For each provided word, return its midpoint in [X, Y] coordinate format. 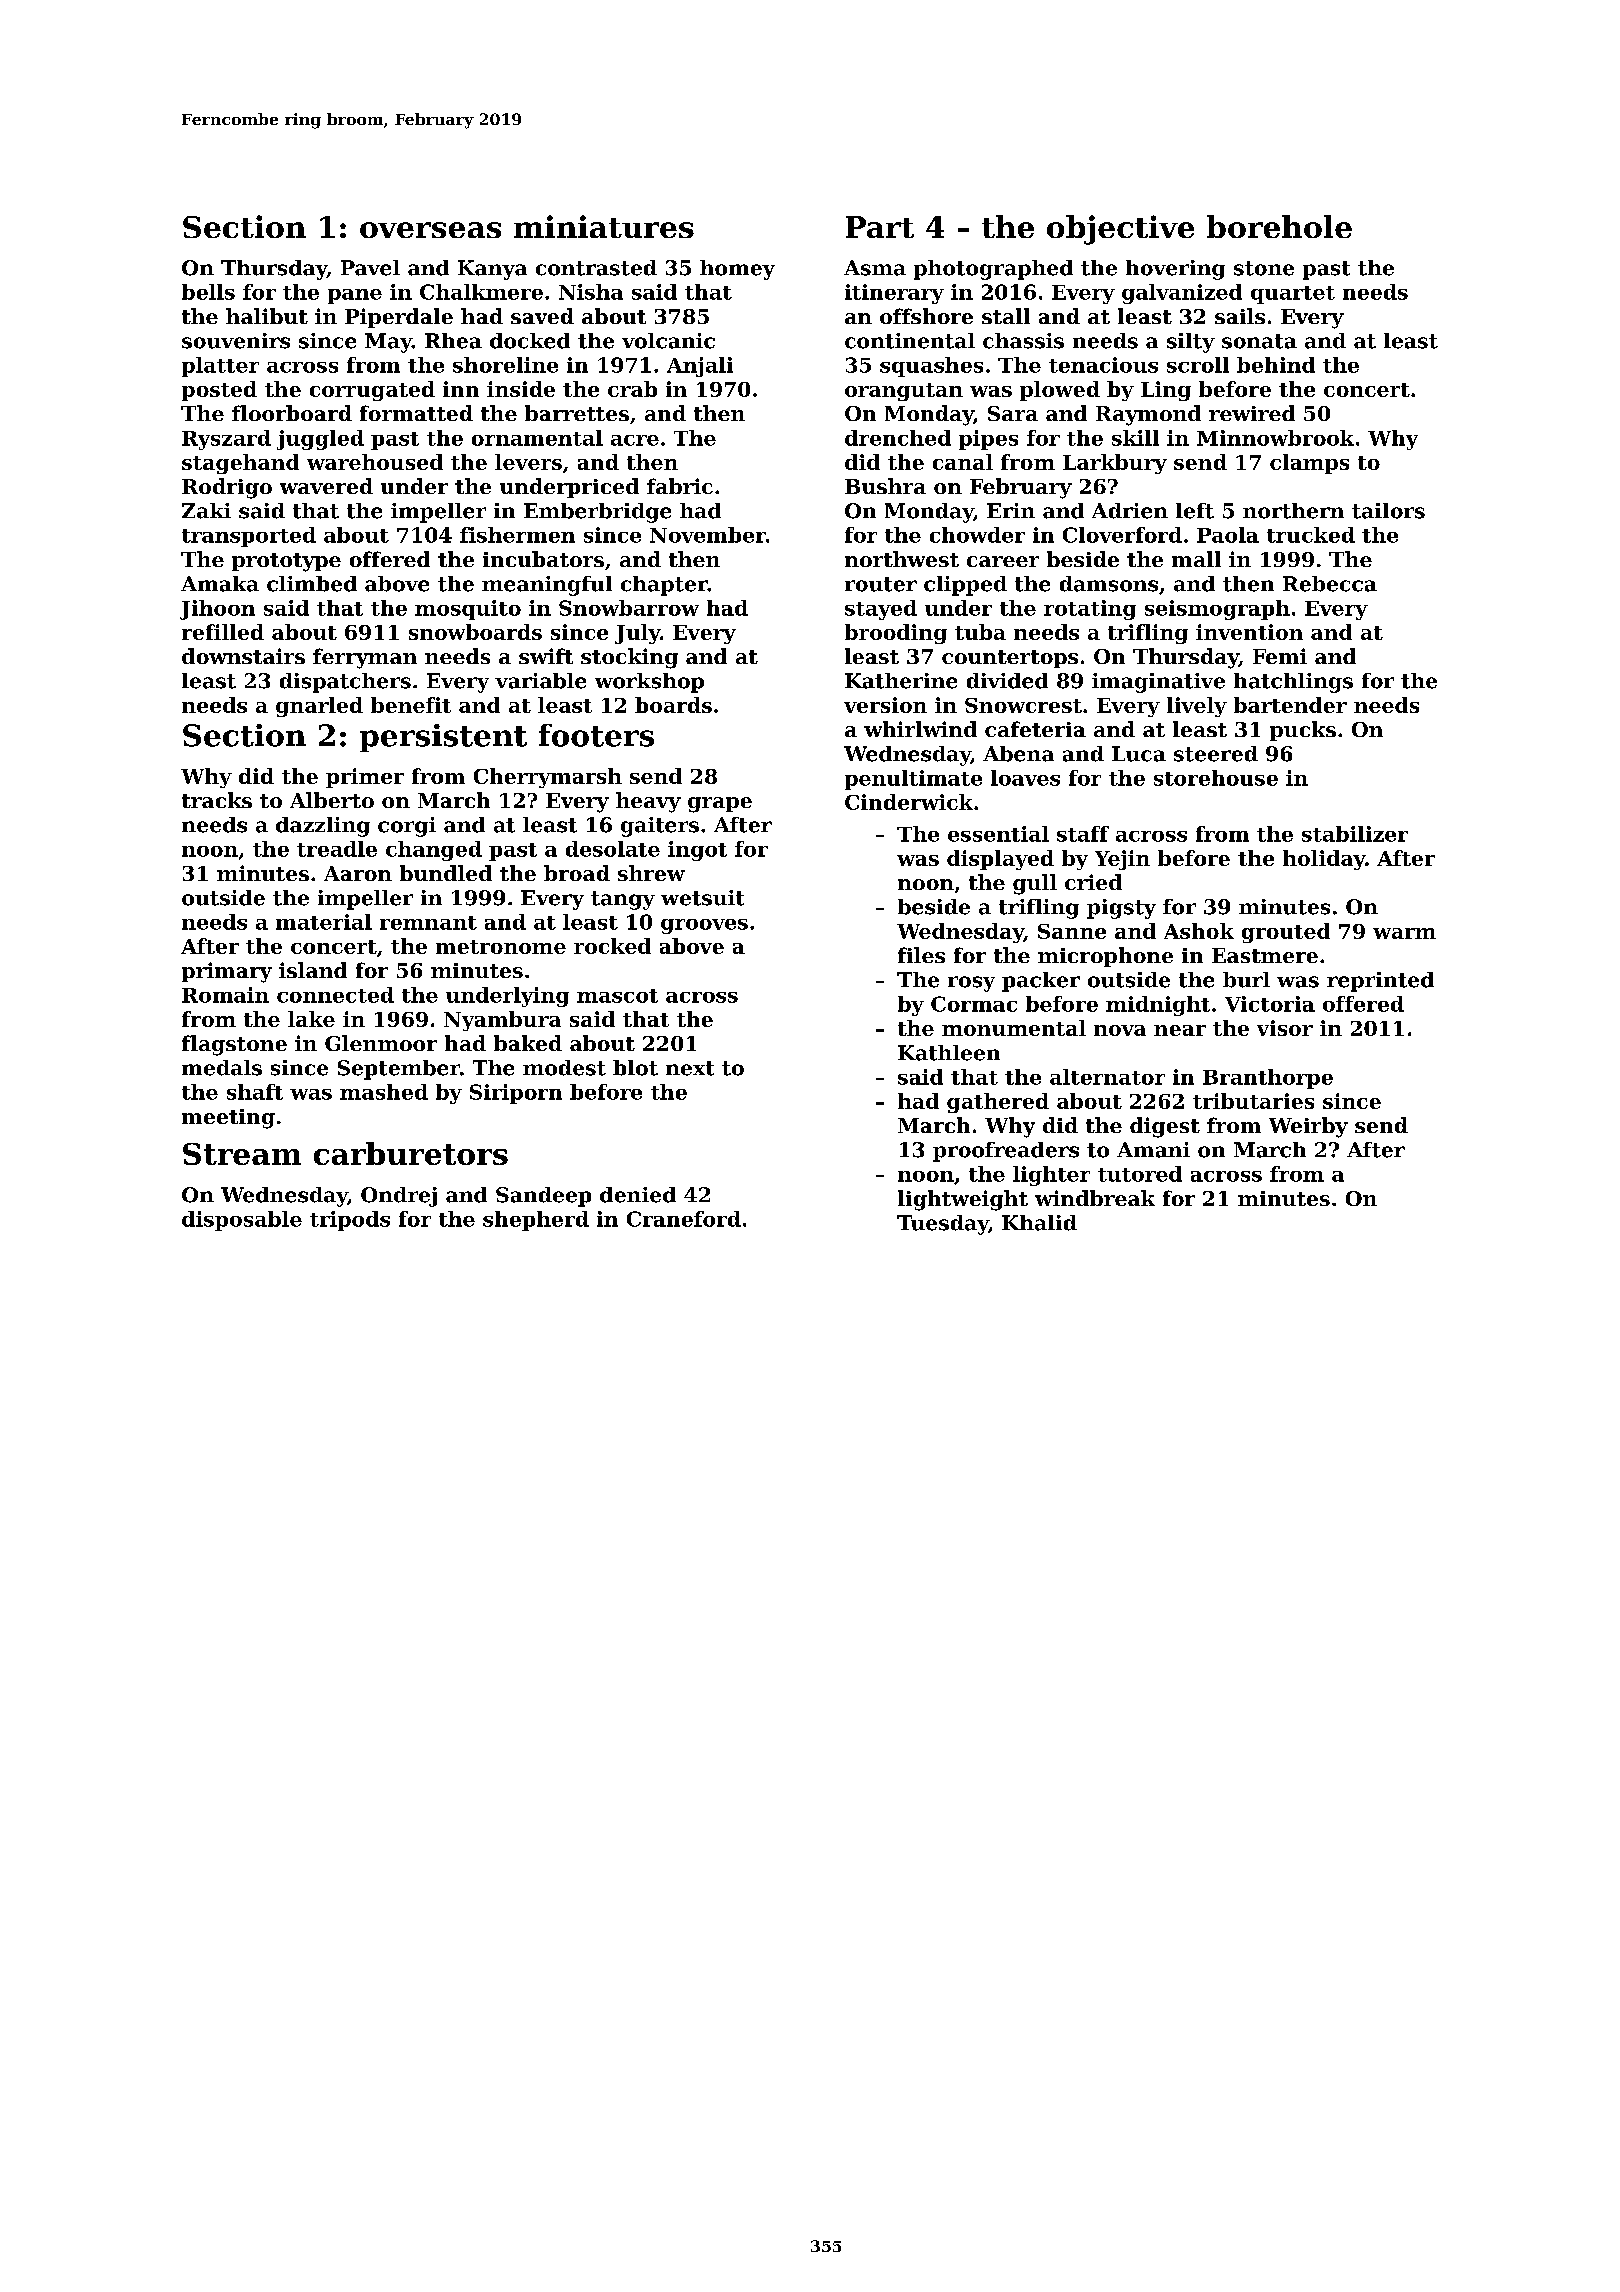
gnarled [319, 707]
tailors [1388, 511]
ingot [697, 851]
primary [227, 972]
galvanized [1182, 294]
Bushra [885, 486]
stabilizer [1355, 834]
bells [208, 292]
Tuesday [943, 1225]
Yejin [1122, 860]
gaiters [660, 827]
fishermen [517, 535]
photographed [993, 270]
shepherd [536, 1221]
